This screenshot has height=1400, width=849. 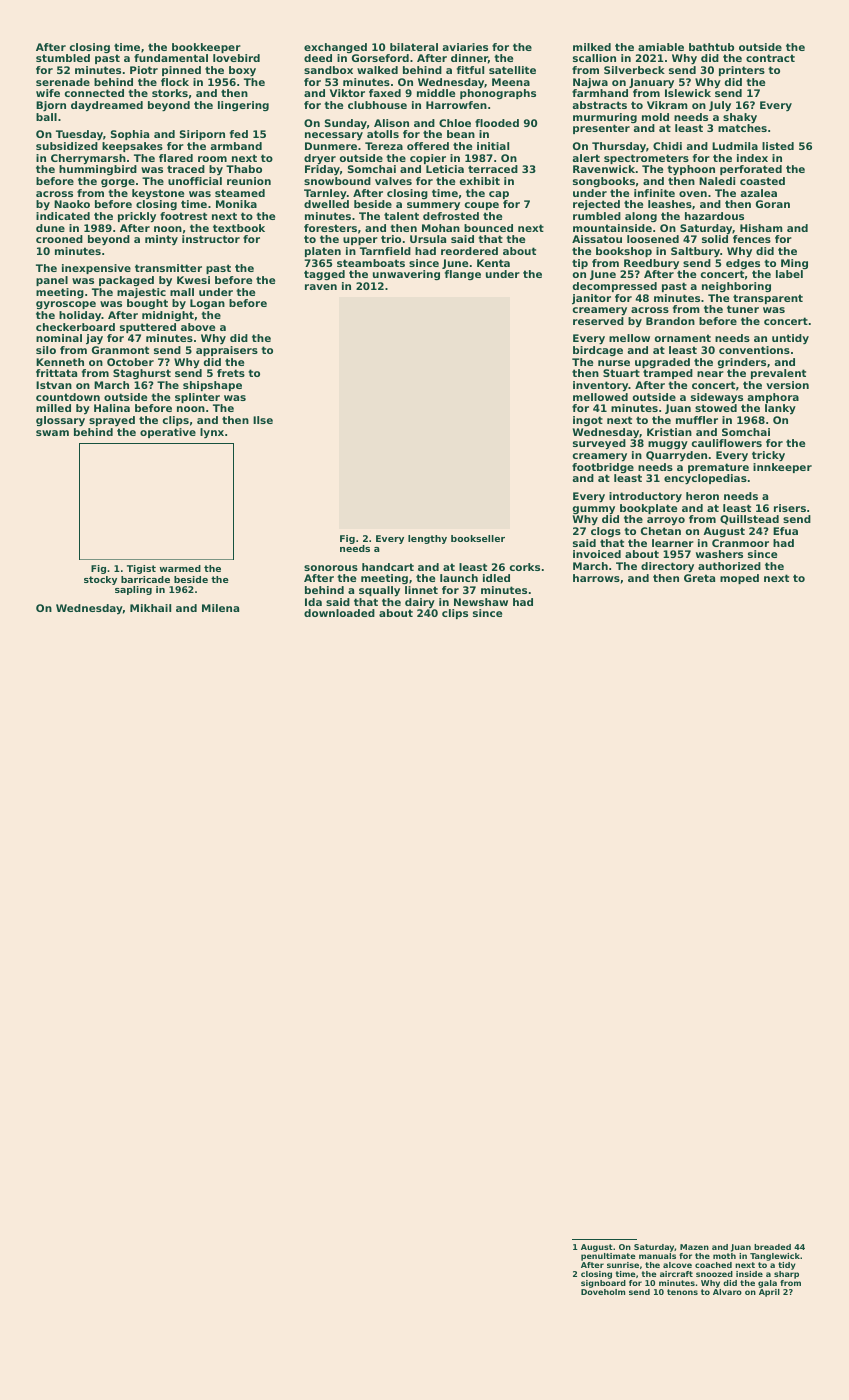 What do you see at coordinates (207, 304) in the screenshot?
I see `Logan` at bounding box center [207, 304].
